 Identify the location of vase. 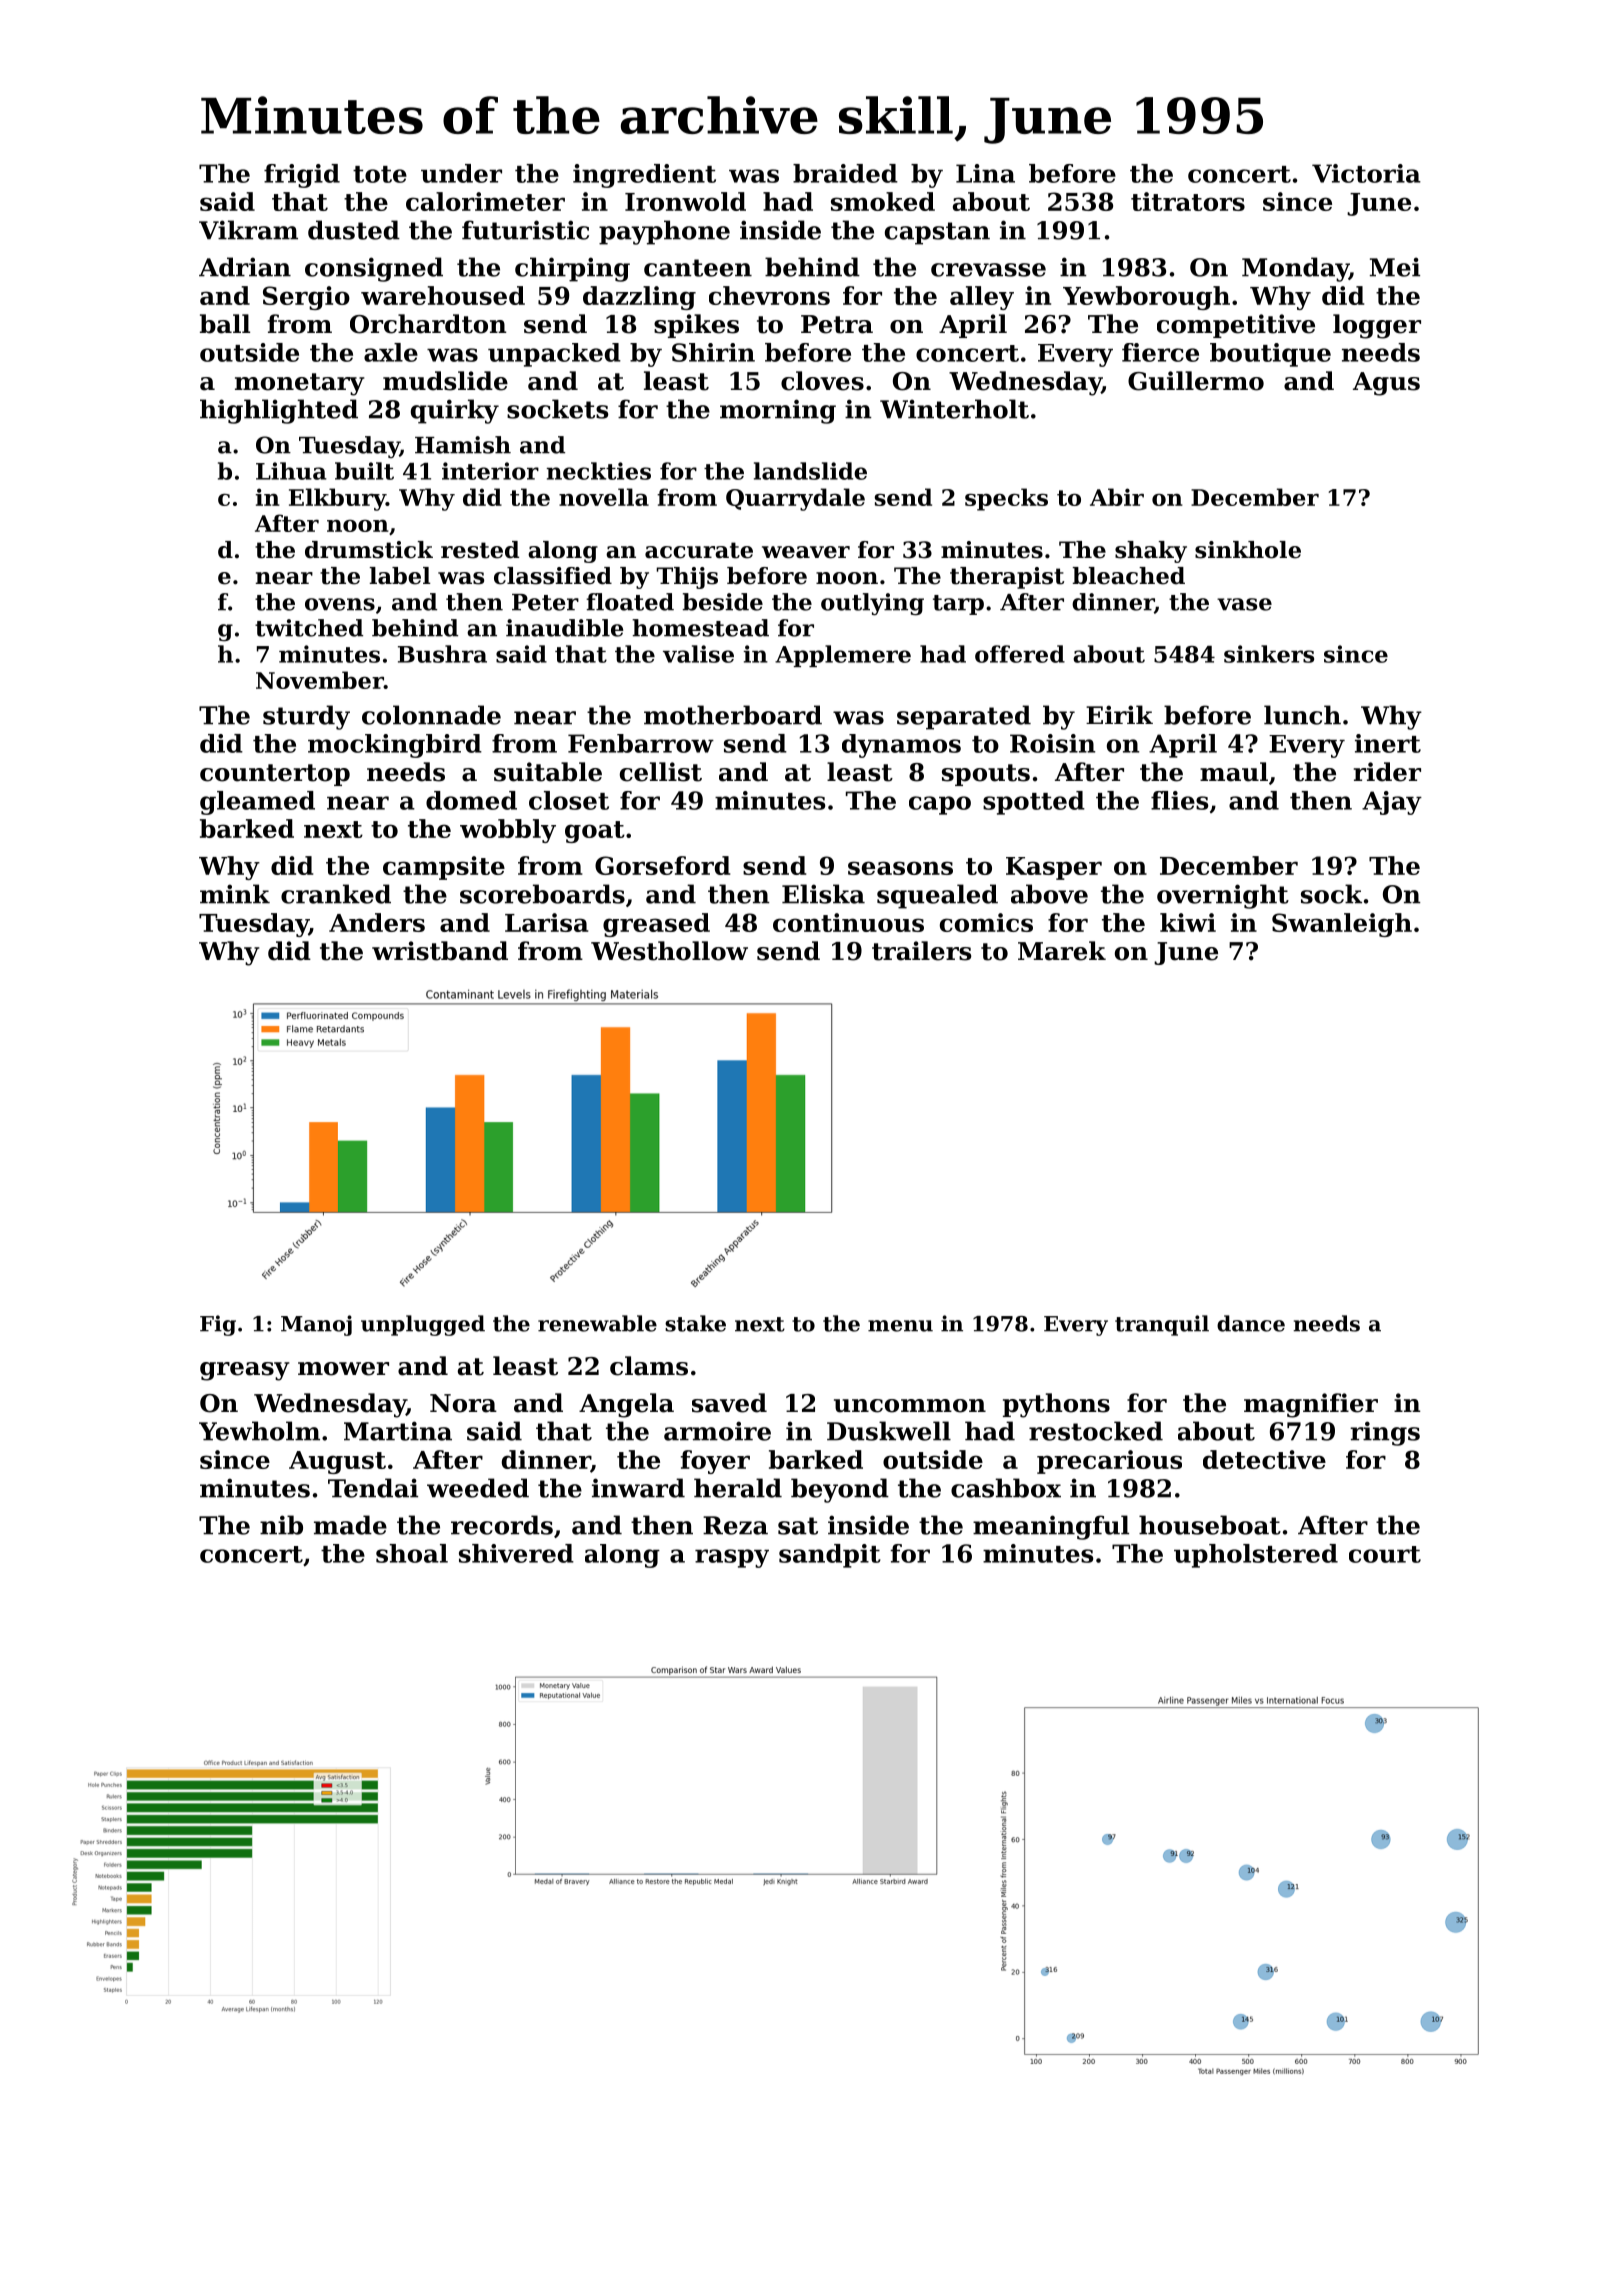
(1244, 604).
